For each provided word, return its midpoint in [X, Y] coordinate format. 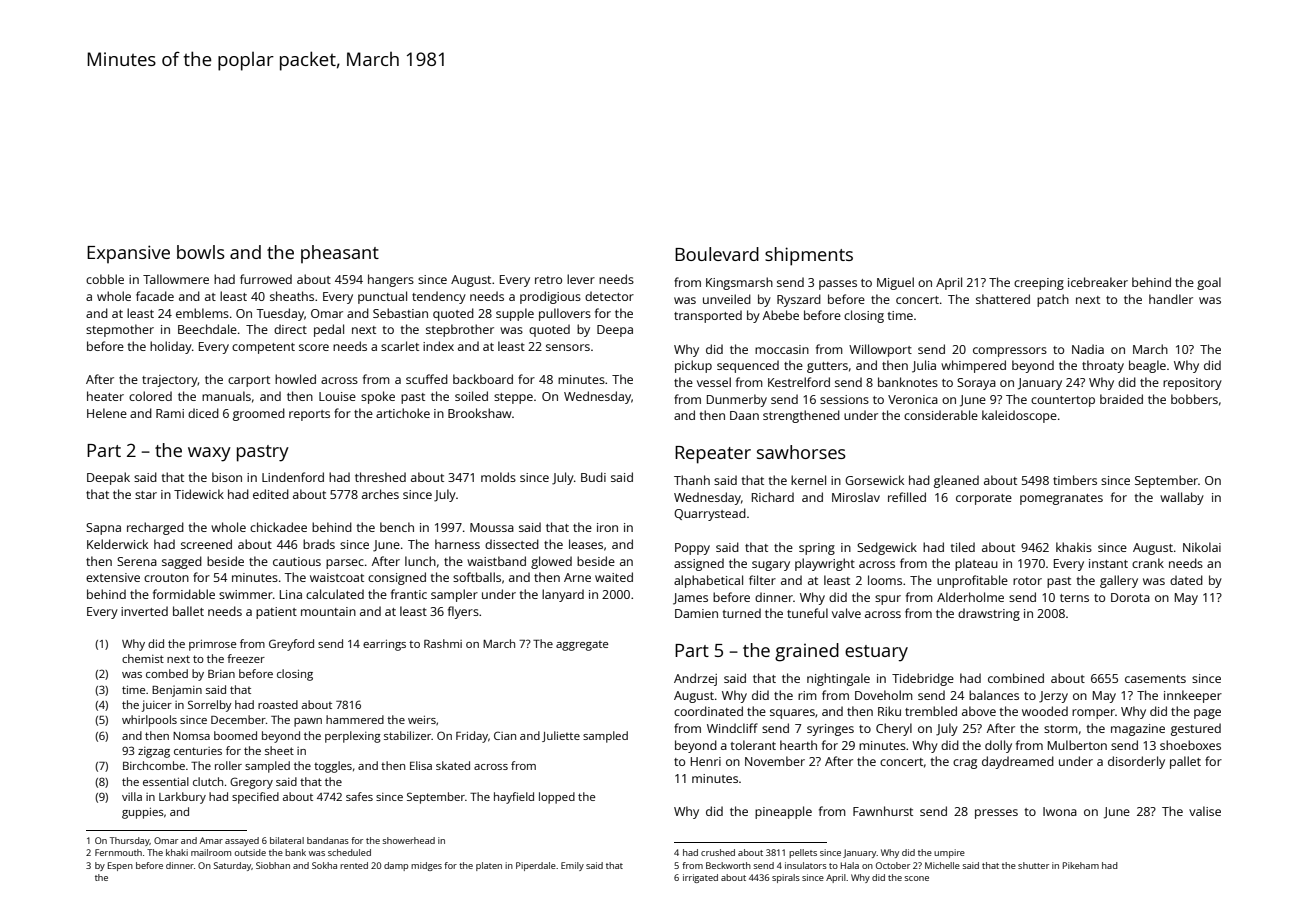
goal [1209, 283]
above [979, 711]
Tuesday [280, 314]
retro [548, 280]
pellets [803, 853]
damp [396, 866]
